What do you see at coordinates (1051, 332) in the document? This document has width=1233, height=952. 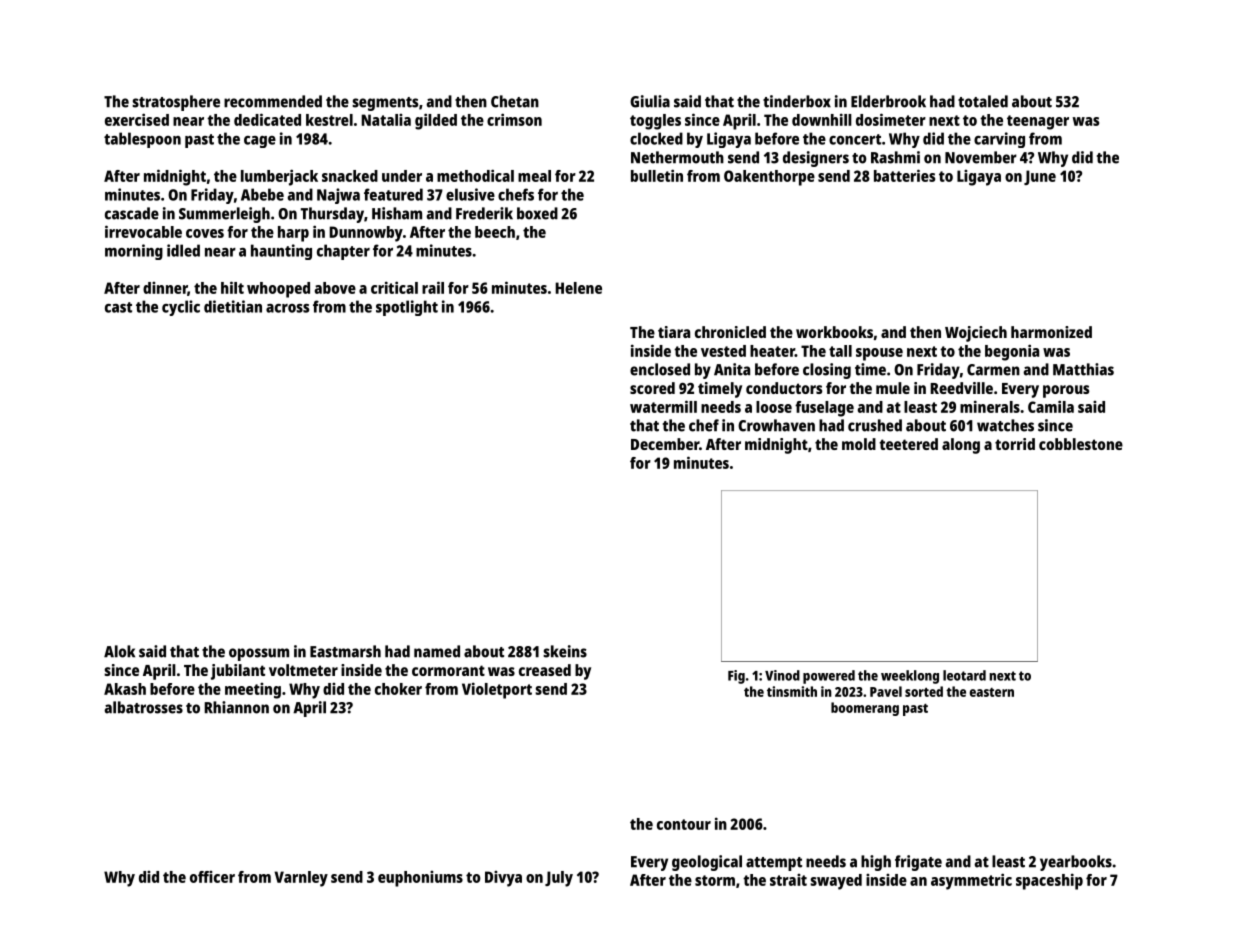 I see `harmonized` at bounding box center [1051, 332].
